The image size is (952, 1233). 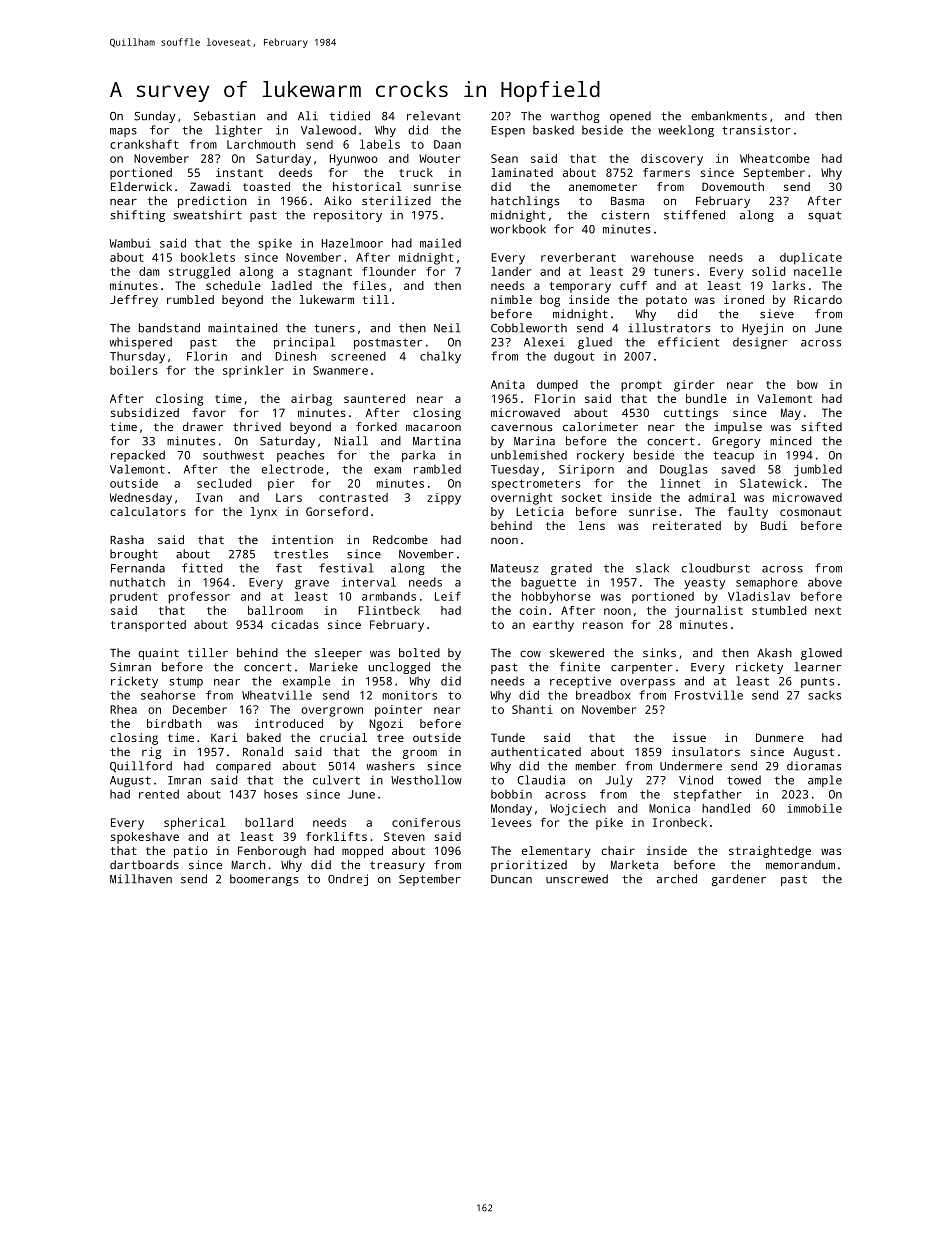 I want to click on sweatshirt, so click(x=208, y=215).
